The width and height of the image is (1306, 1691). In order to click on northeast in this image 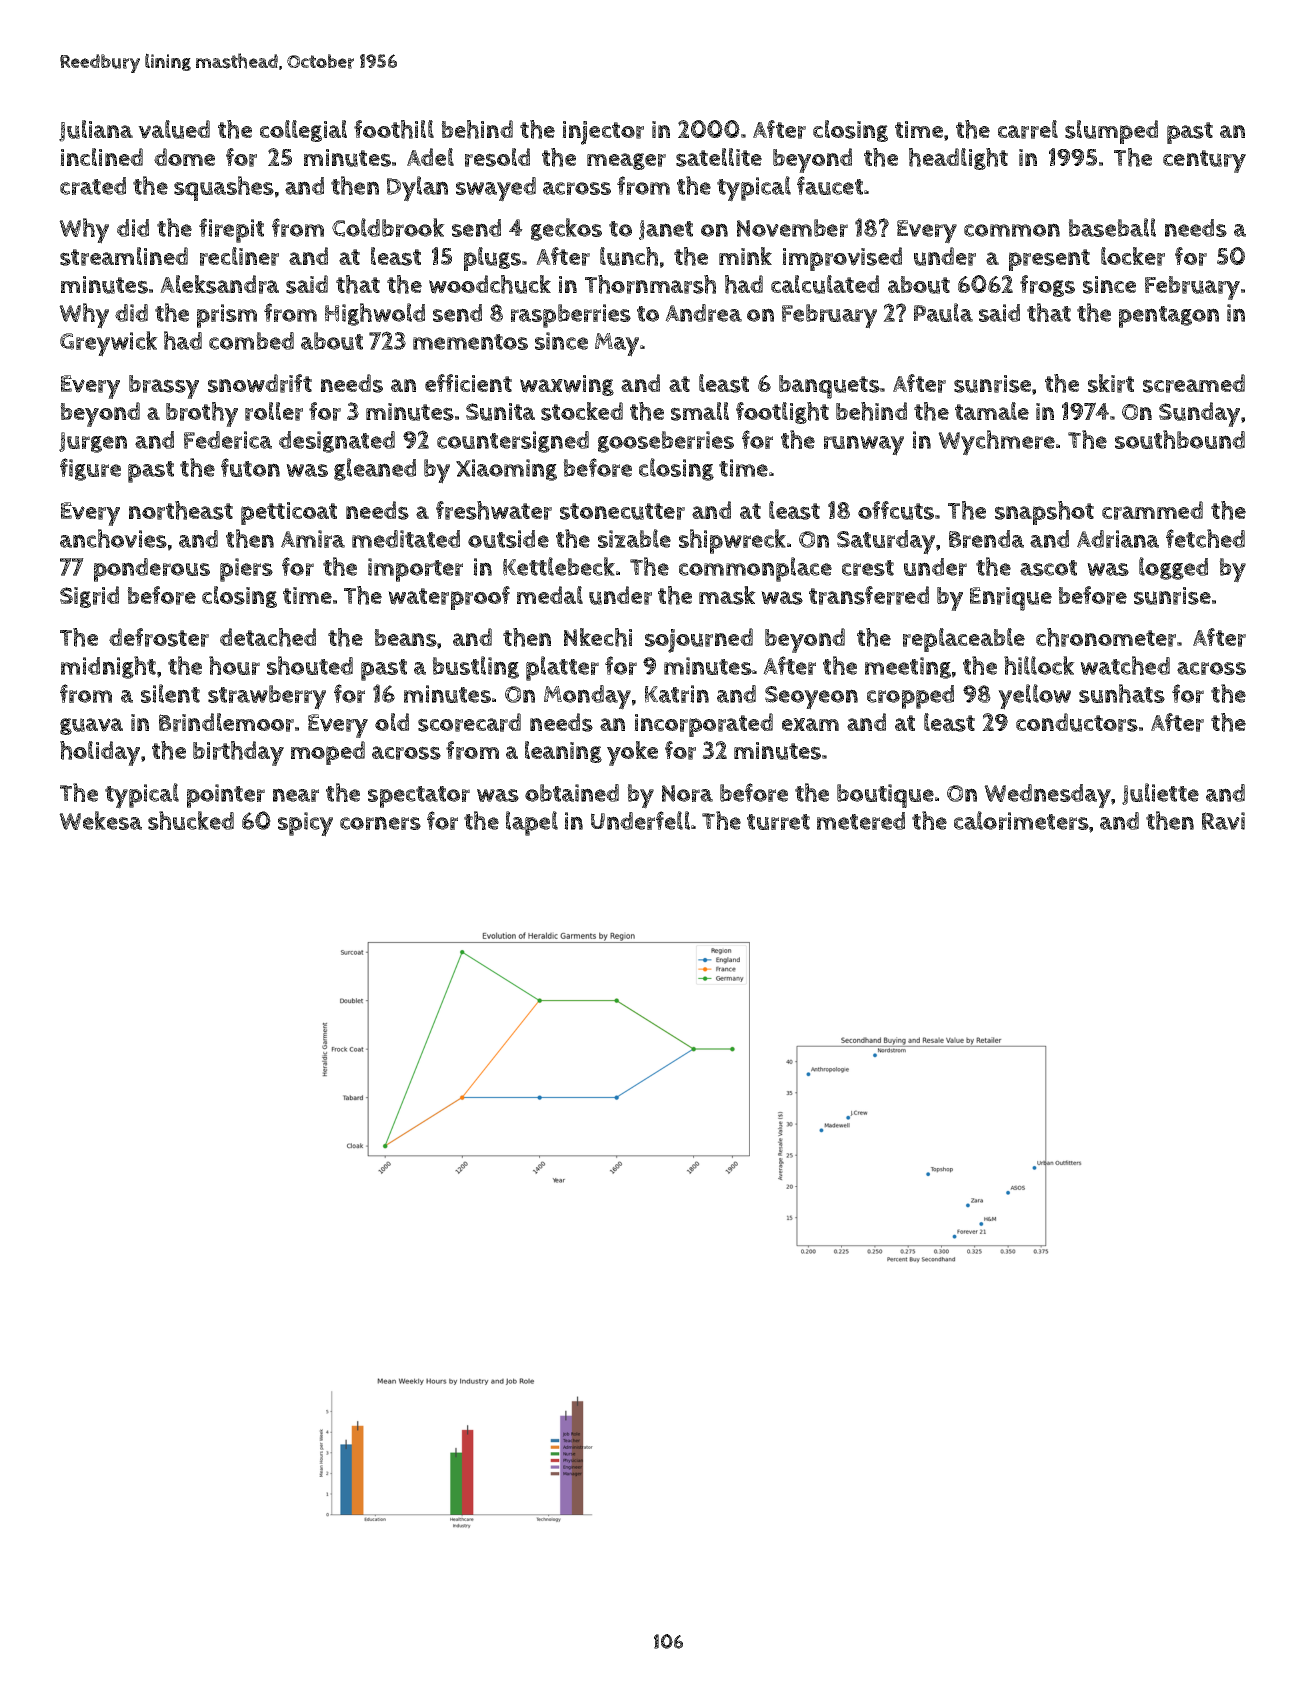, I will do `click(181, 510)`.
